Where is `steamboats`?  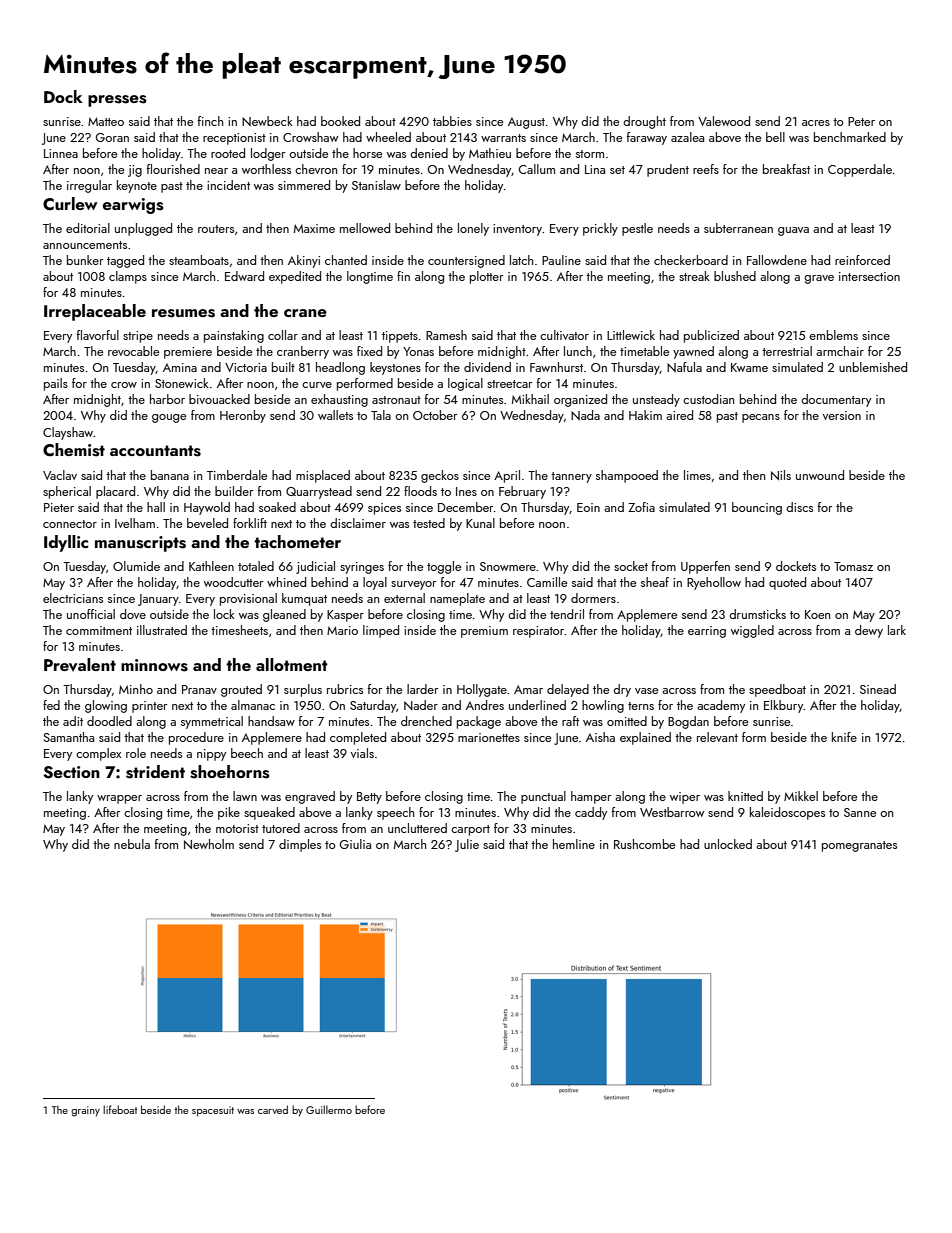 steamboats is located at coordinates (199, 260).
